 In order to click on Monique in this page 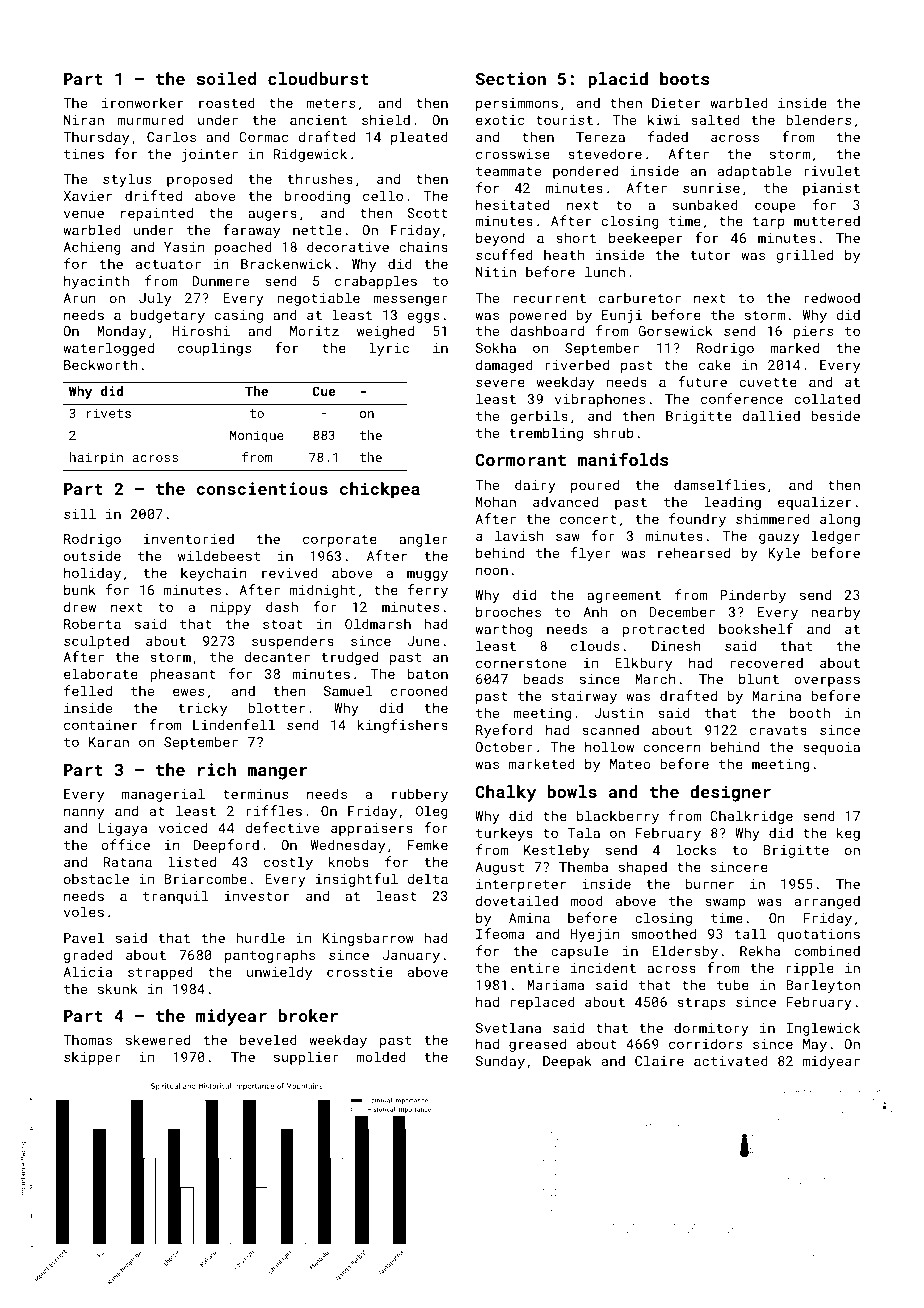, I will do `click(257, 436)`.
